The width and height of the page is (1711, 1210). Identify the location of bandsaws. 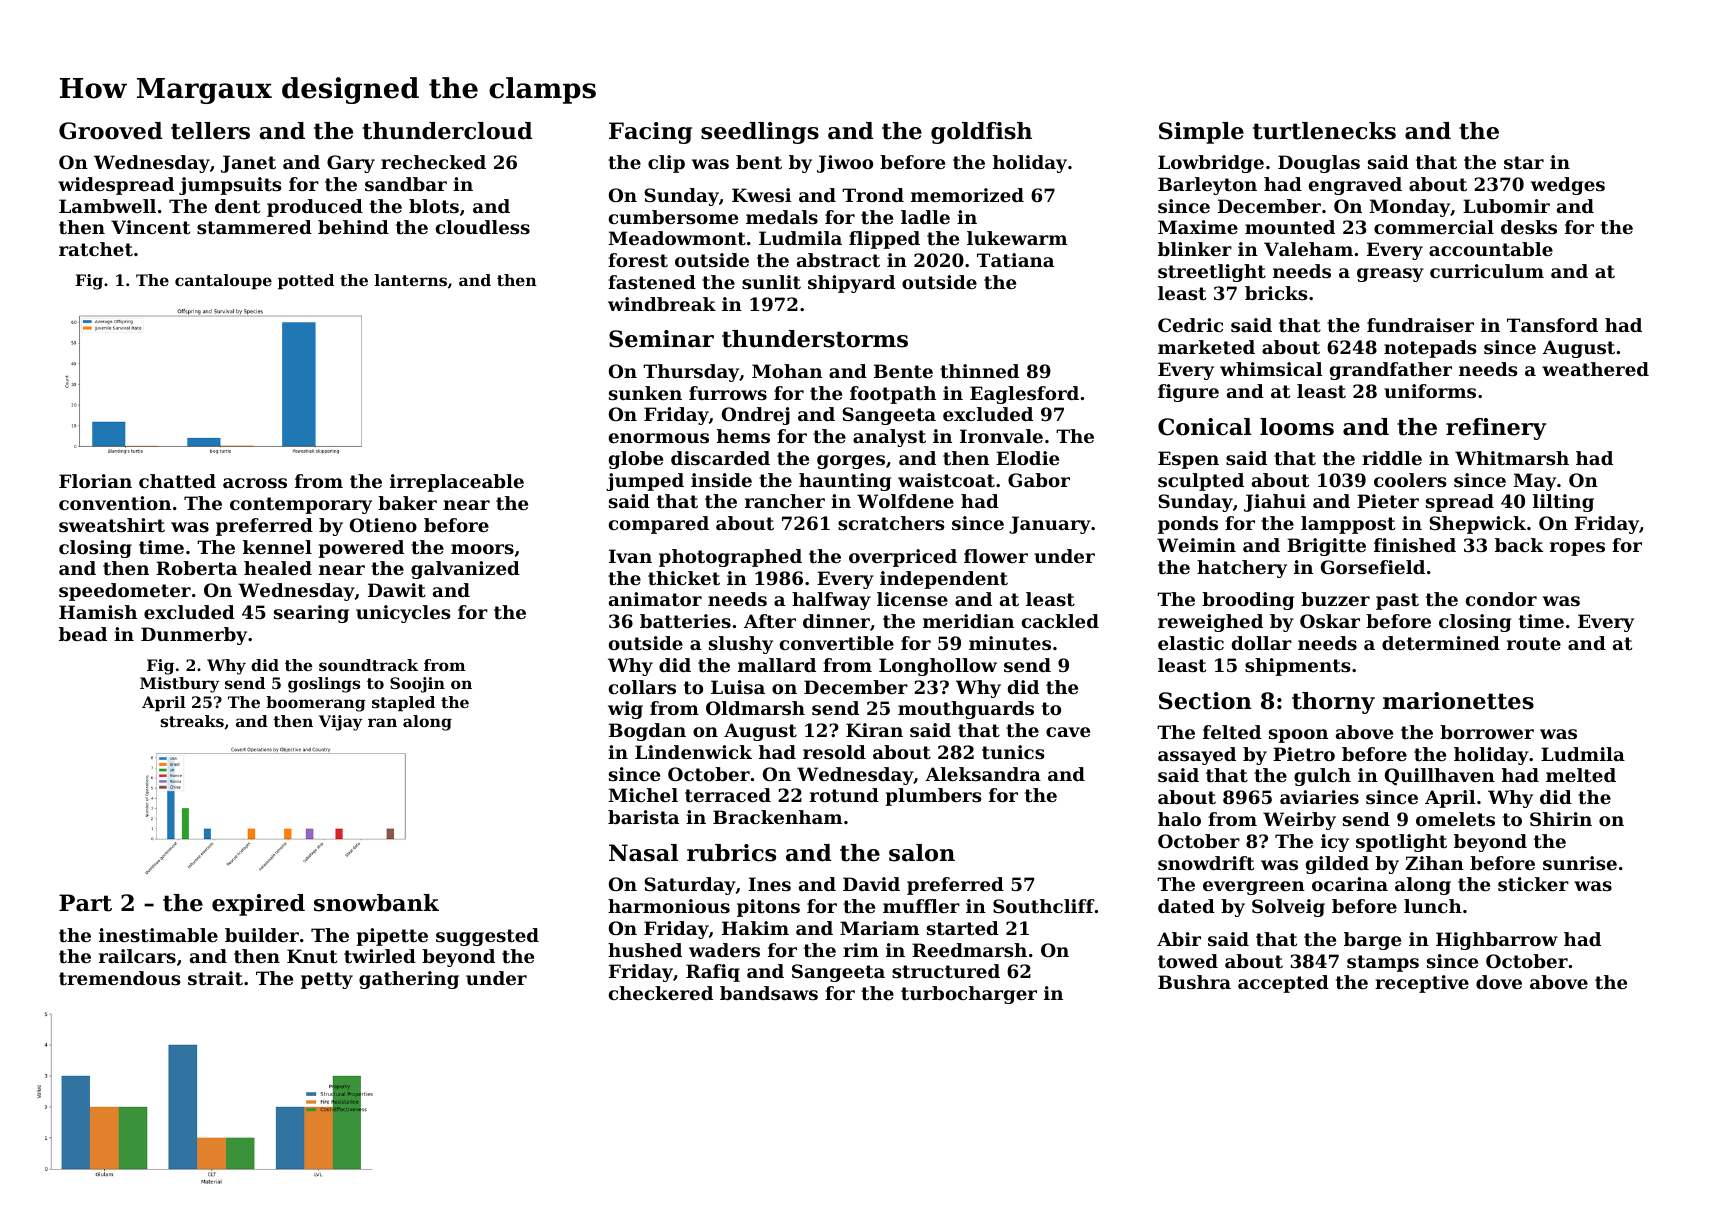
(769, 993).
